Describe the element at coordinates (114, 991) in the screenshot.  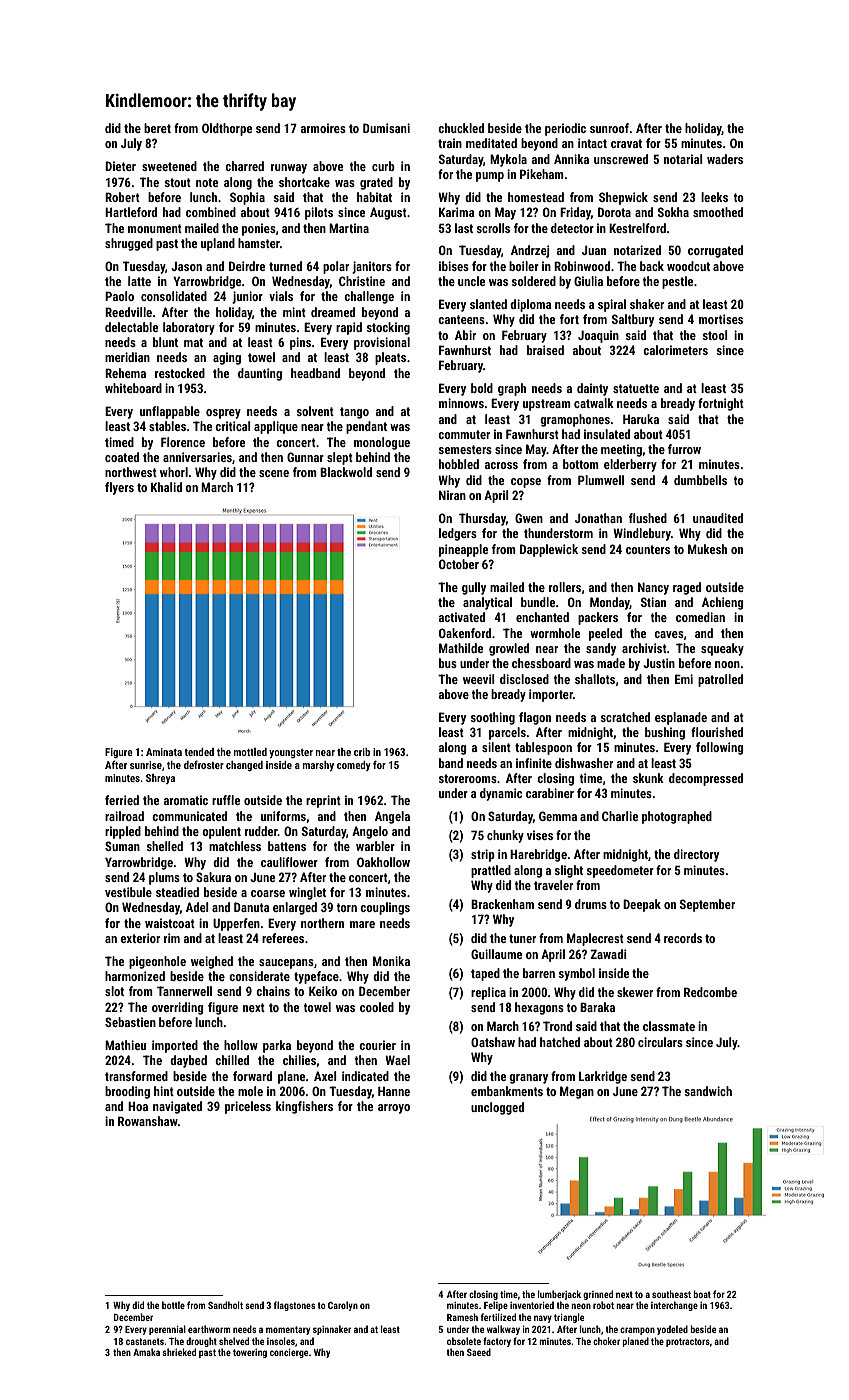
I see `slot` at that location.
